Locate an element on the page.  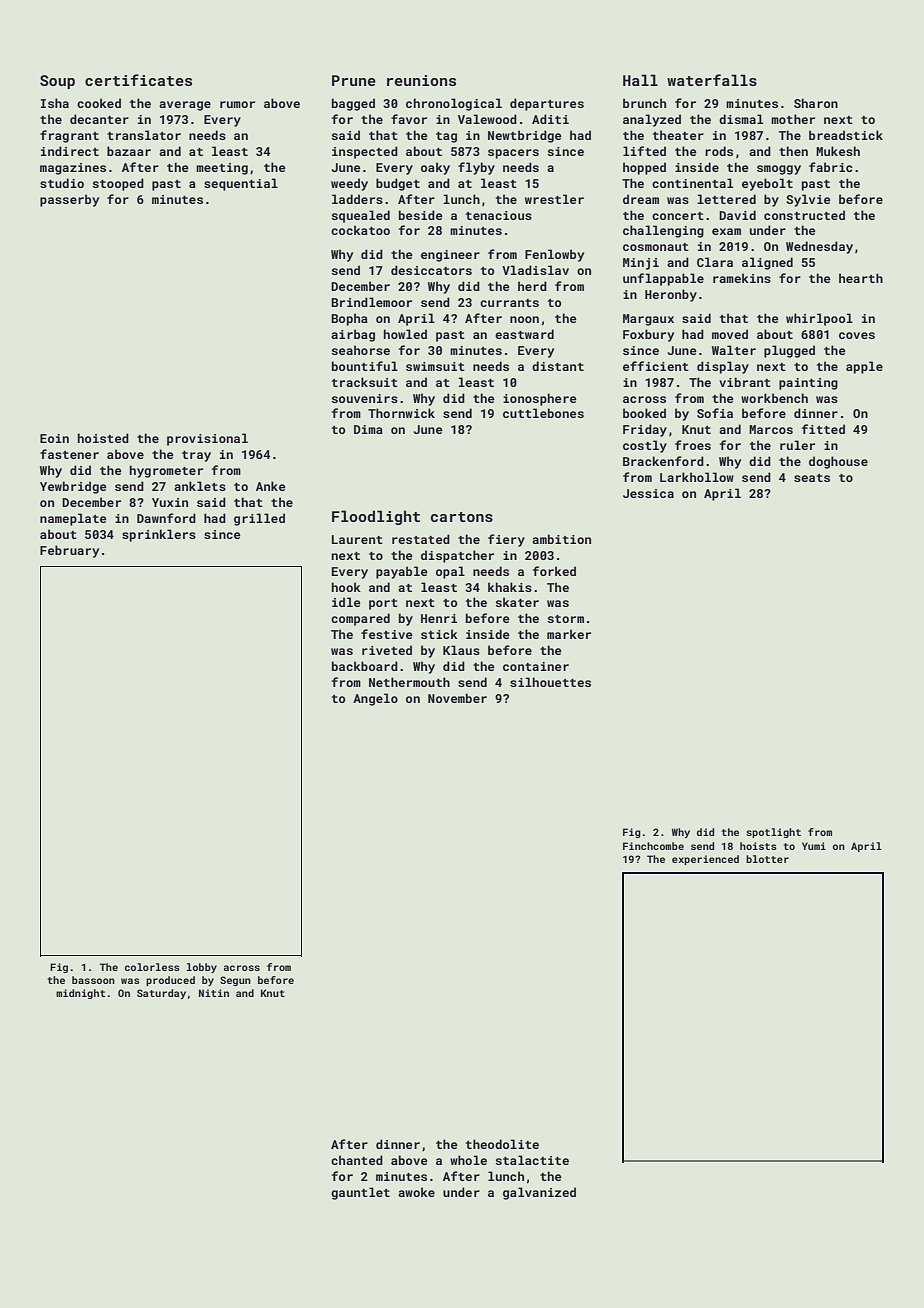
Segun is located at coordinates (235, 981).
